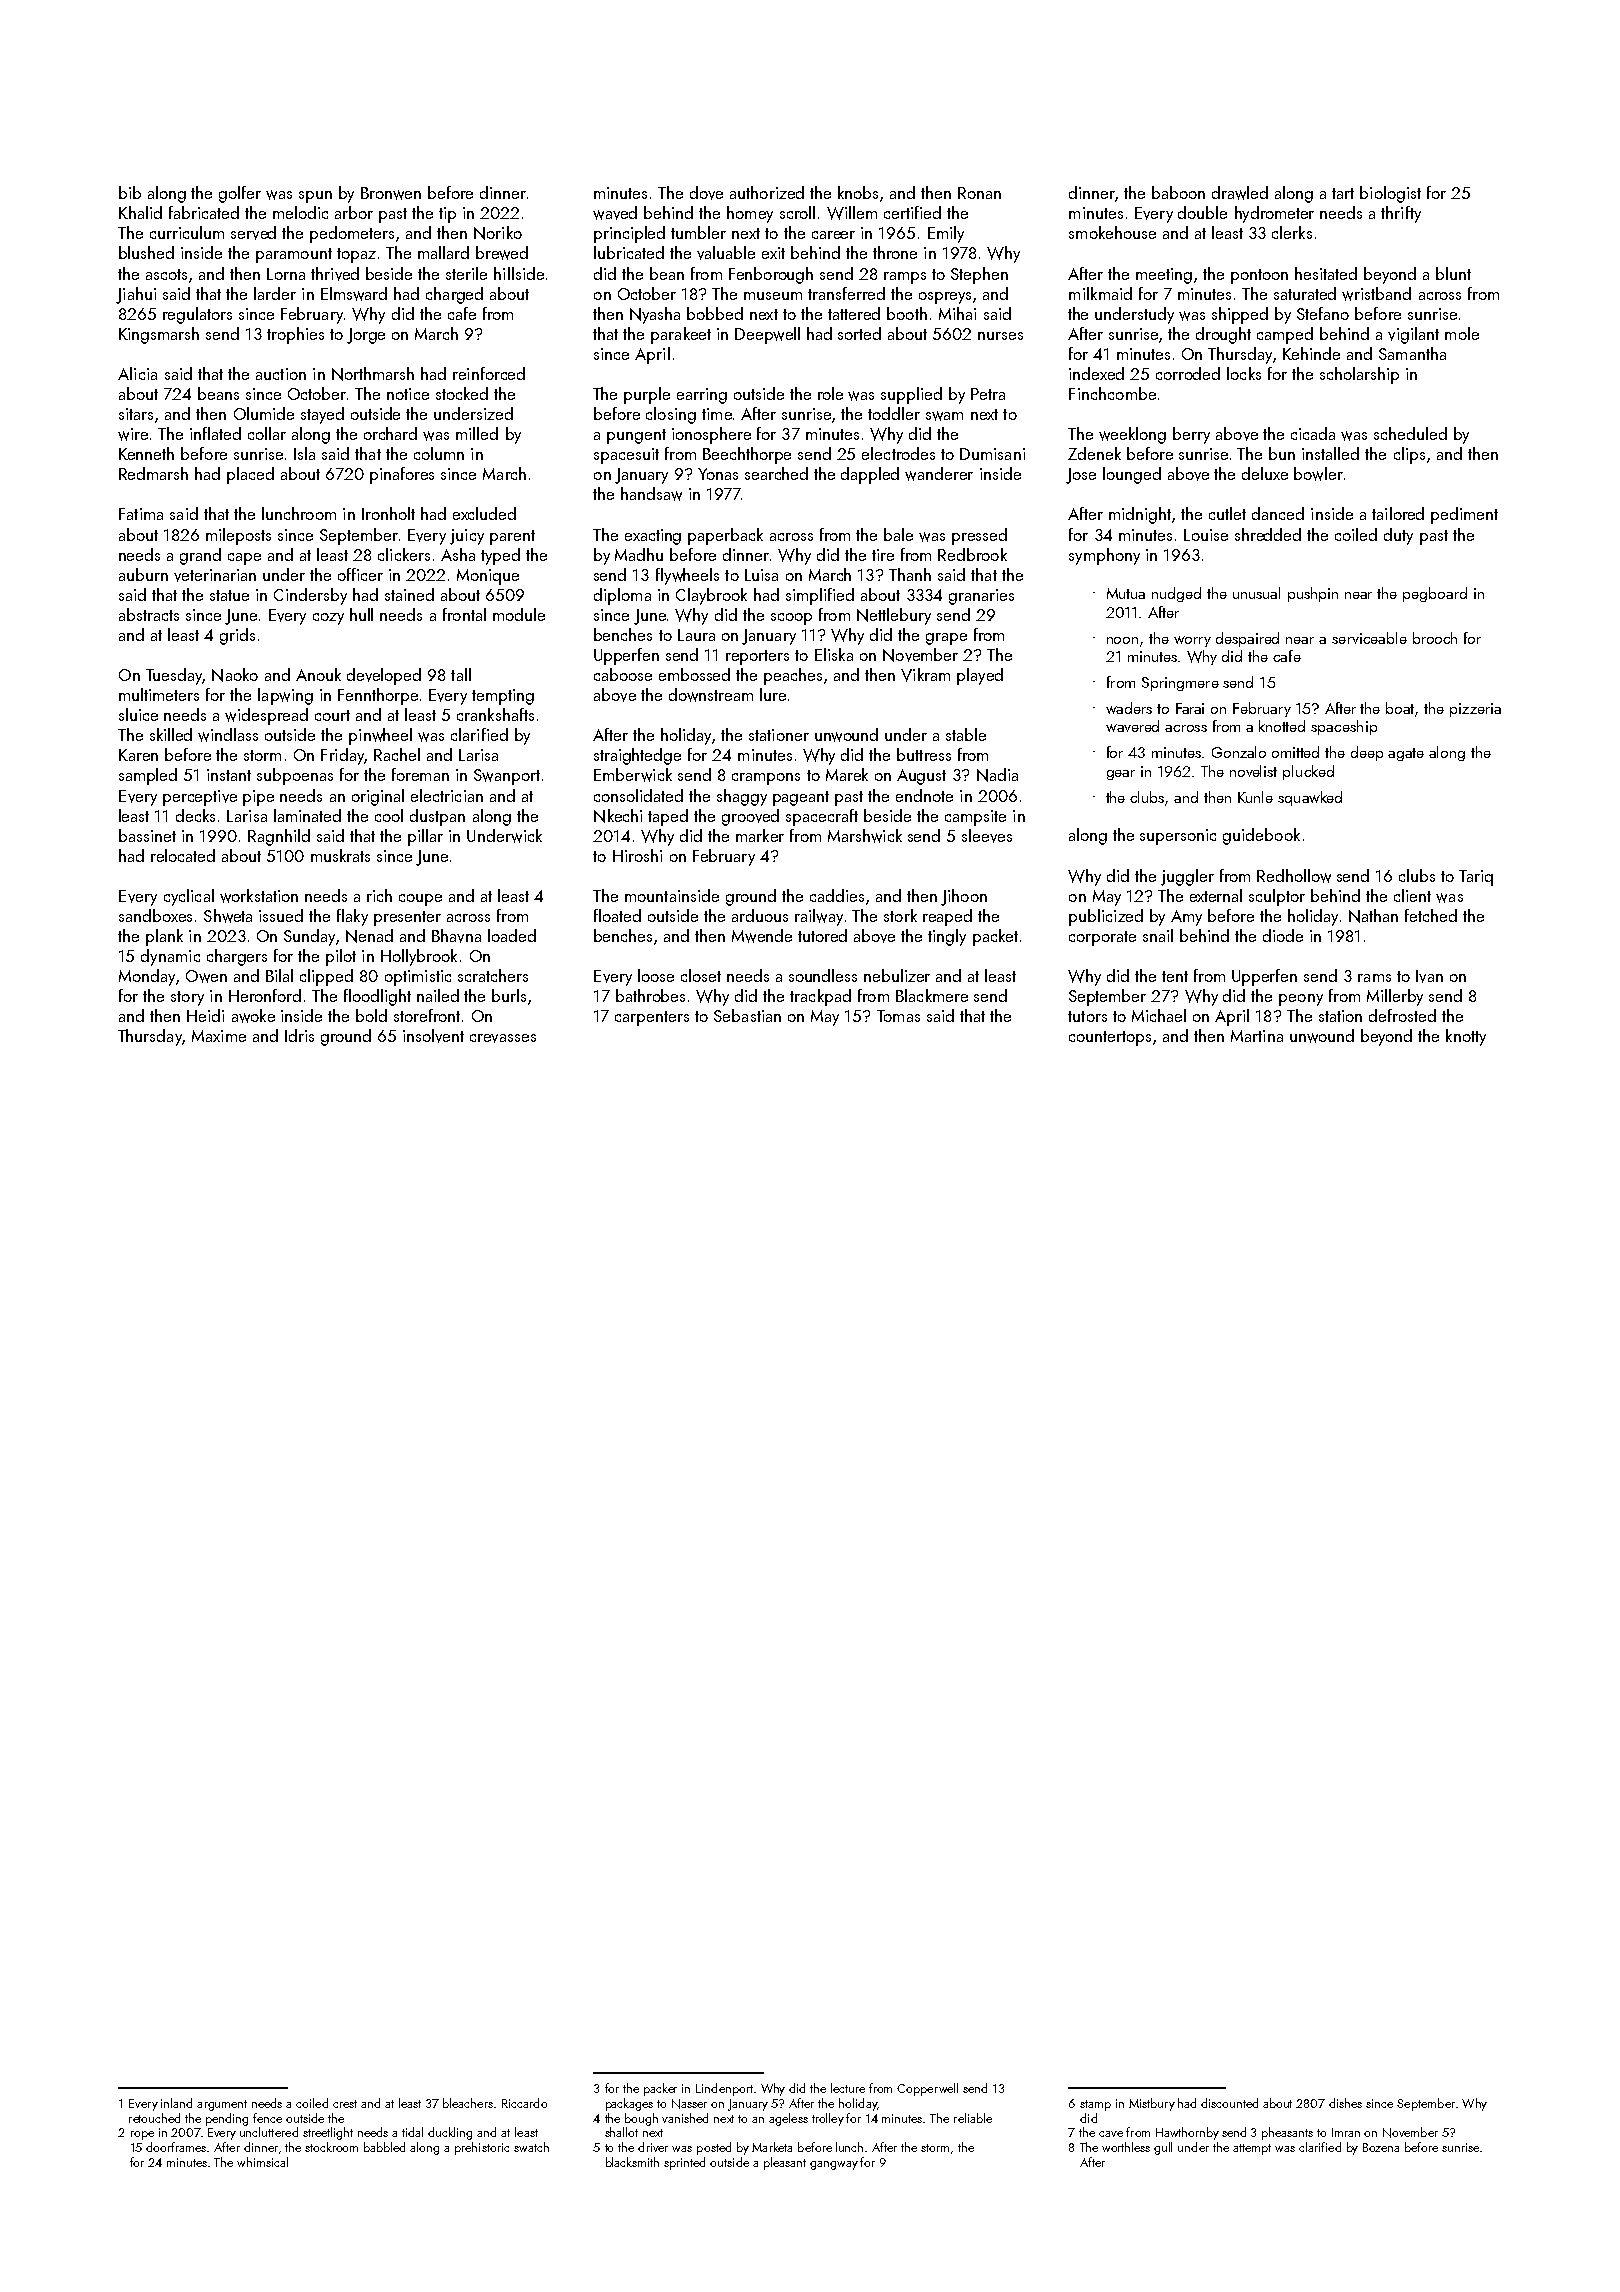 The width and height of the document is (1620, 2292). Describe the element at coordinates (1369, 638) in the document. I see `serviceable` at that location.
